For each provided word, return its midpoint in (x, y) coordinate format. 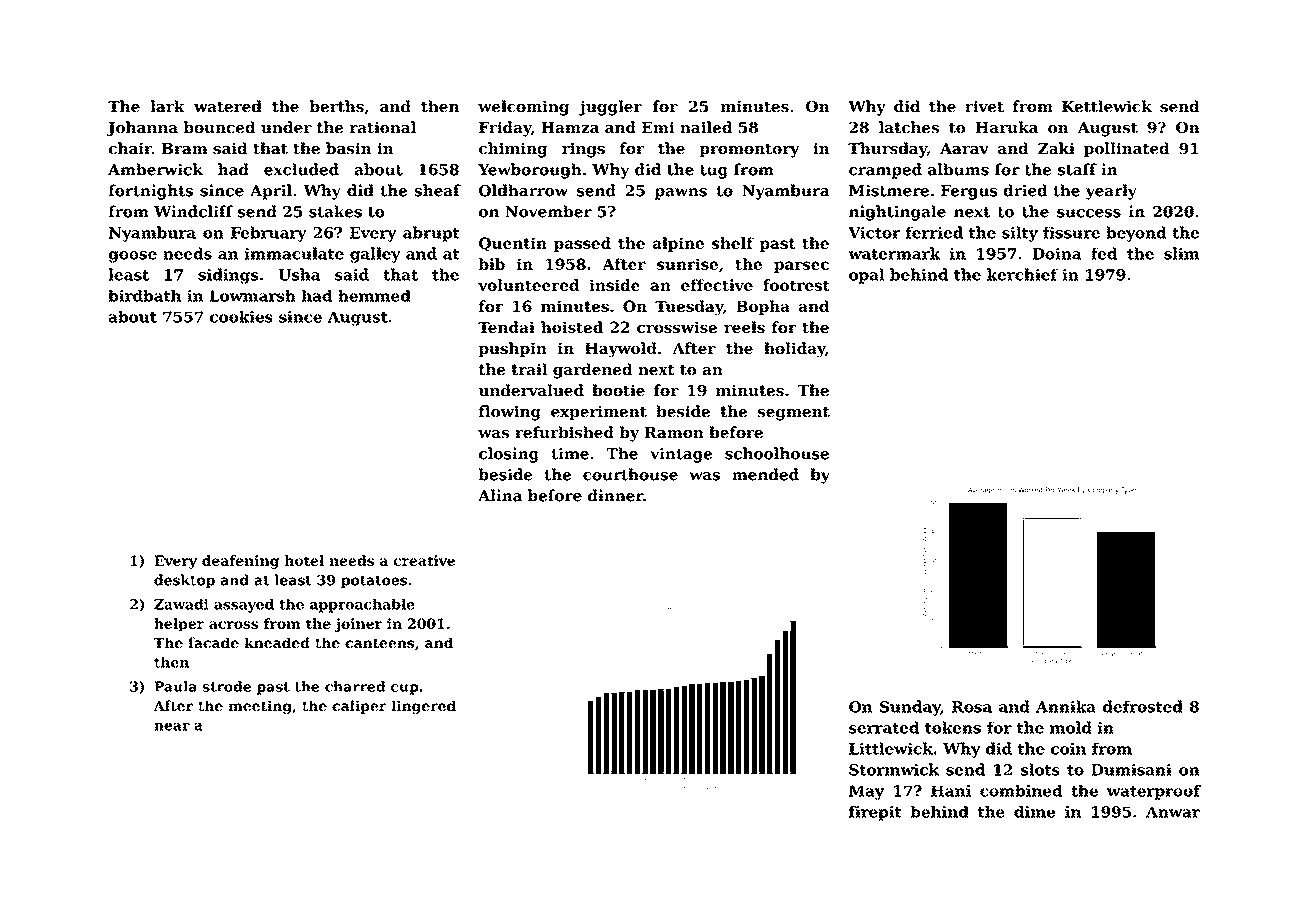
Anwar (1173, 812)
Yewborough (530, 171)
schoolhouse (777, 453)
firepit (875, 813)
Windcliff (193, 211)
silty (1020, 234)
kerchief (1022, 274)
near (172, 727)
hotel (304, 560)
